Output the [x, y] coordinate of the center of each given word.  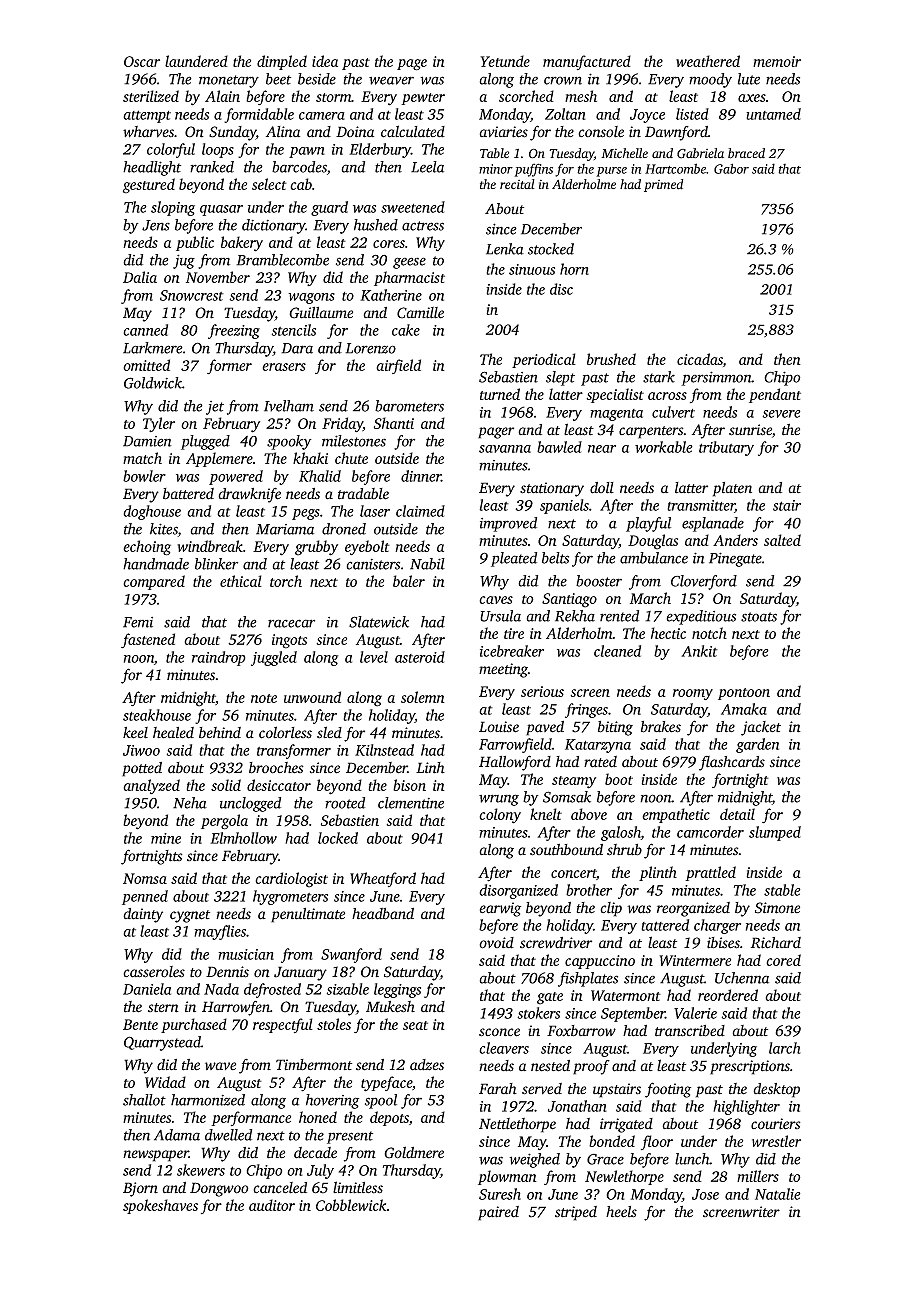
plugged [205, 442]
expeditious [701, 617]
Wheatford [383, 879]
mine [166, 838]
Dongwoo [219, 1189]
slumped [775, 833]
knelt [546, 814]
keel [135, 733]
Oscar [142, 61]
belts [555, 558]
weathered [708, 61]
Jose [705, 1194]
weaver [391, 80]
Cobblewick [351, 1205]
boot [619, 779]
